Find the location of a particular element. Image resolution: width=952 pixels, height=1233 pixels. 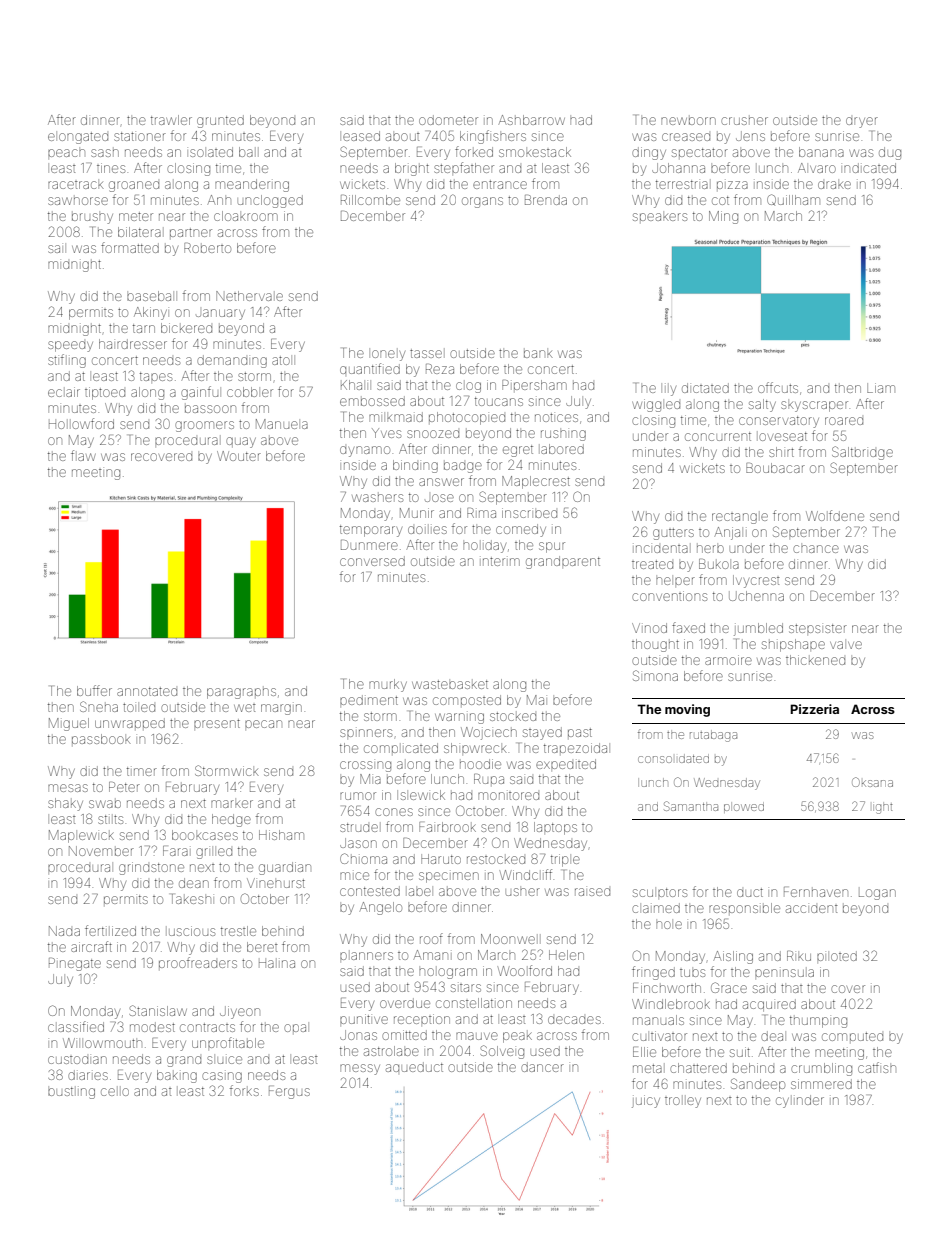

Ashbarrow is located at coordinates (531, 120).
